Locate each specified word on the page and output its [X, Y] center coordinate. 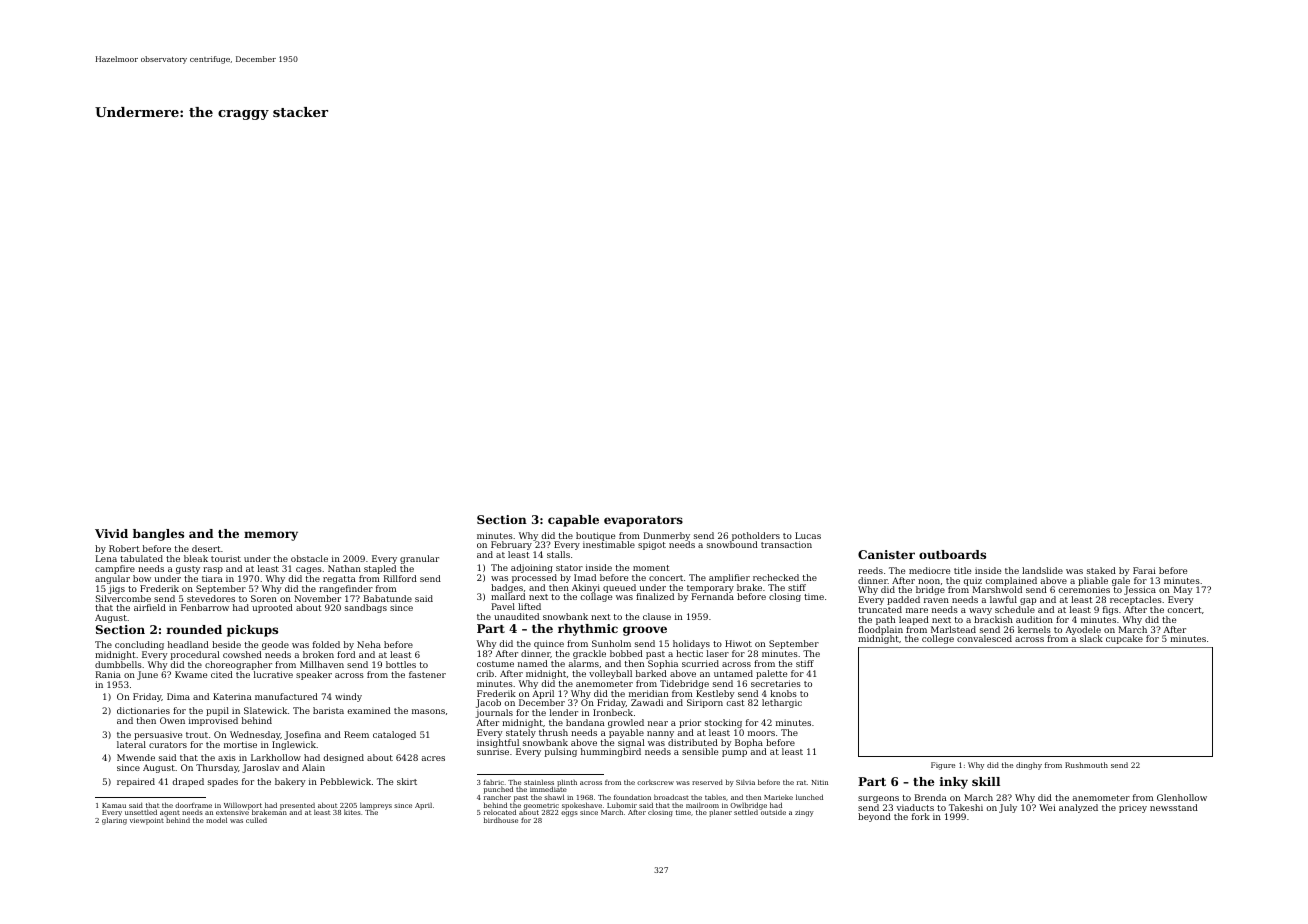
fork [921, 816]
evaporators [643, 521]
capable [573, 521]
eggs [569, 814]
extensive [232, 812]
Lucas [808, 535]
